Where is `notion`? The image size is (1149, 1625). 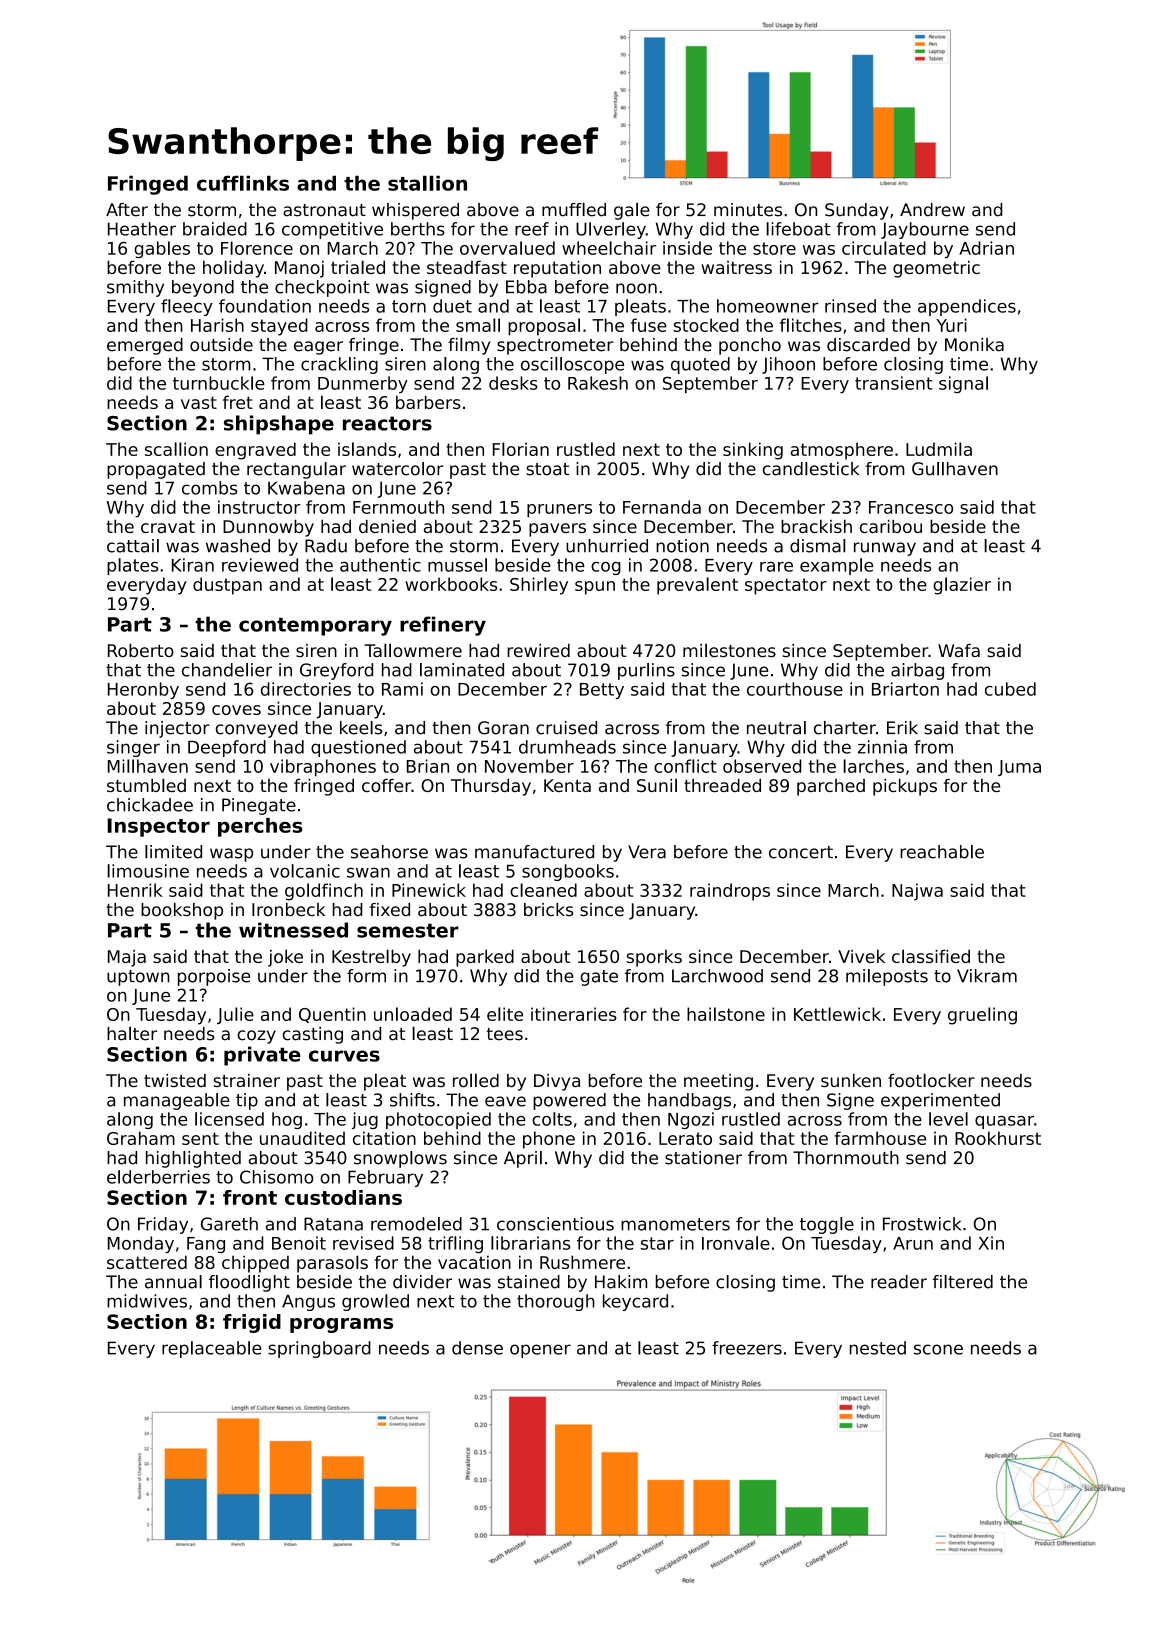
notion is located at coordinates (682, 546).
